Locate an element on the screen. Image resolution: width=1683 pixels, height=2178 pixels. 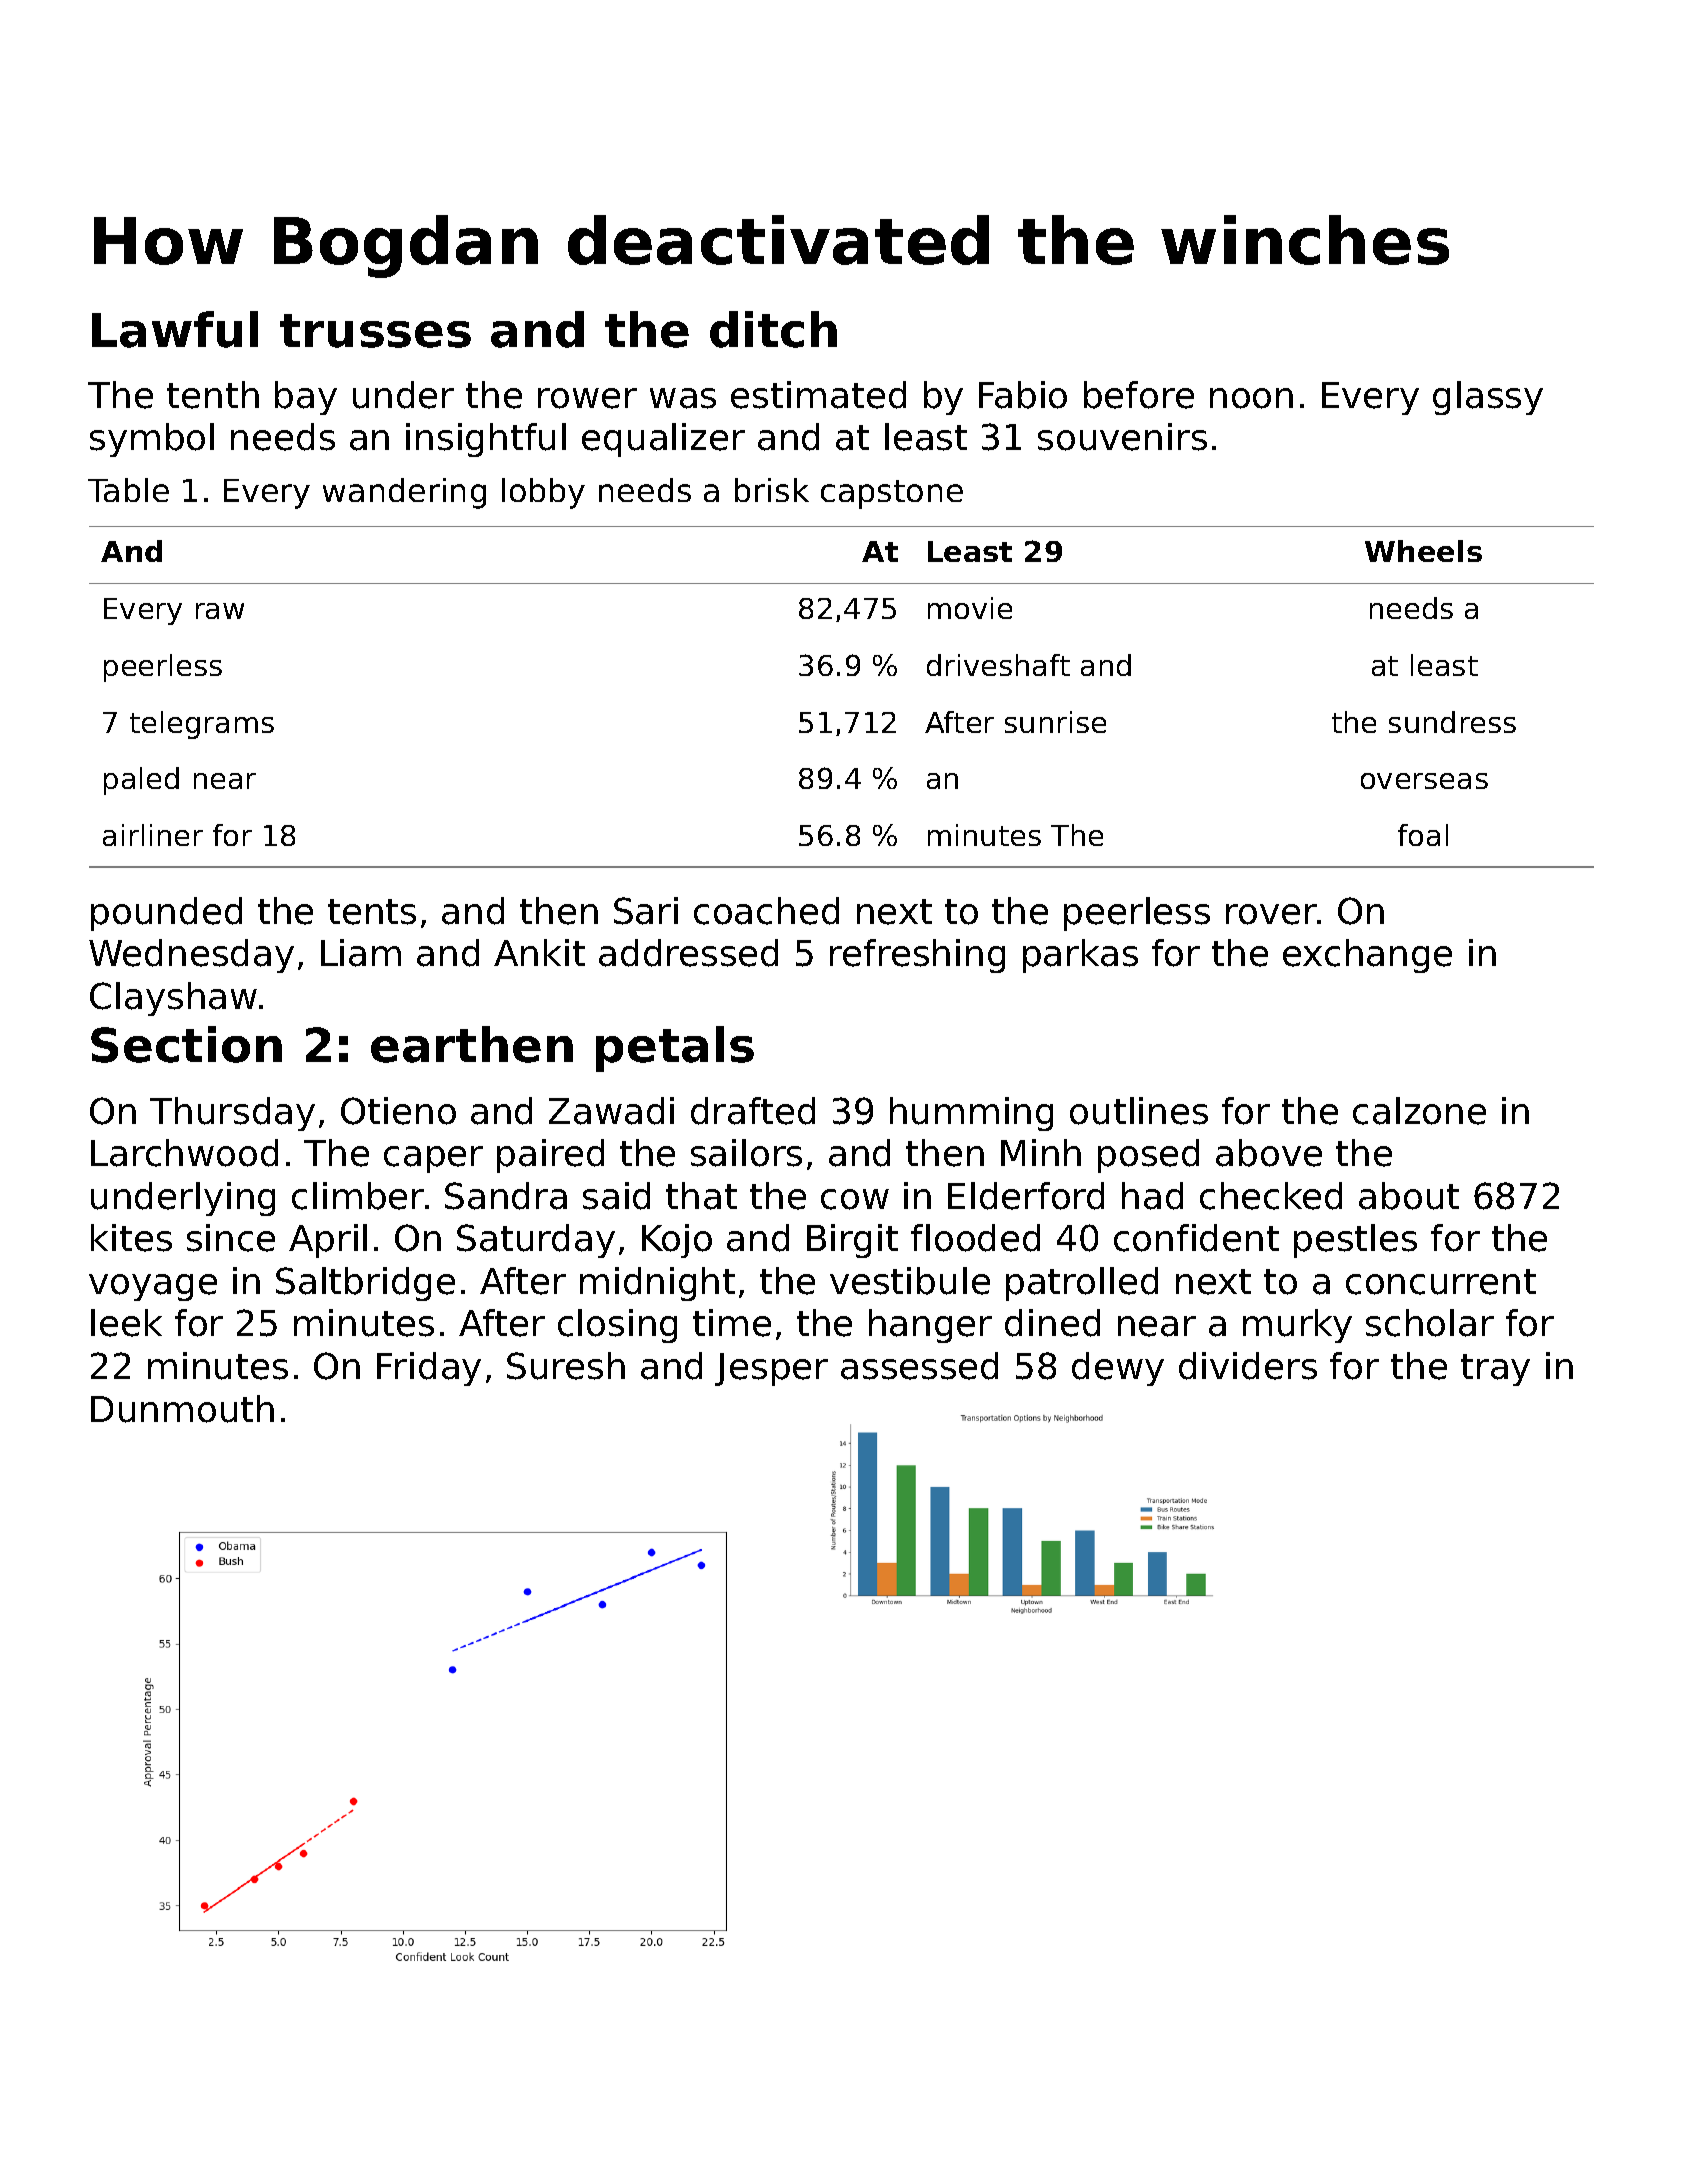
coached is located at coordinates (766, 911).
